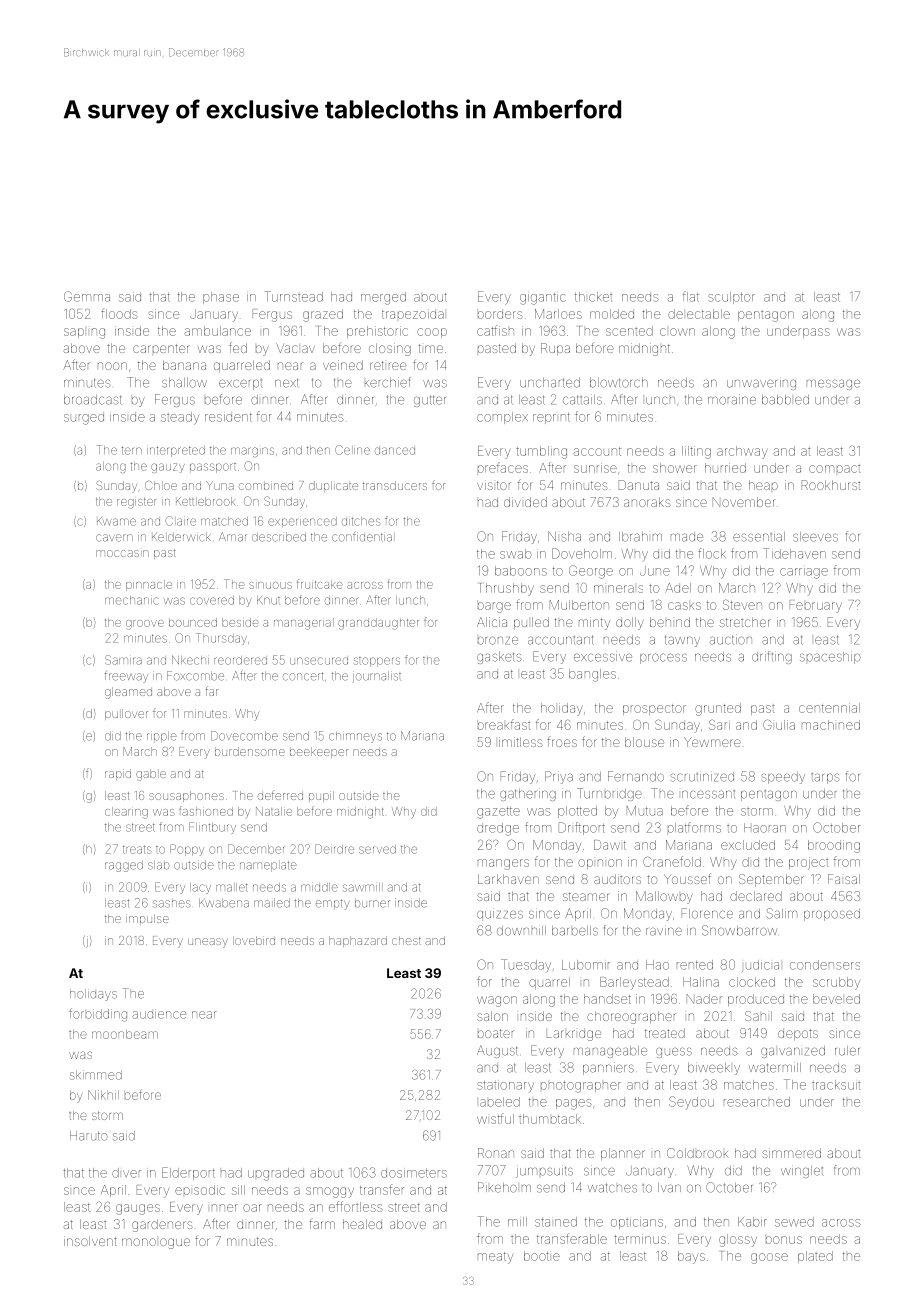 Image resolution: width=924 pixels, height=1308 pixels. I want to click on Coldbrook, so click(697, 1153).
